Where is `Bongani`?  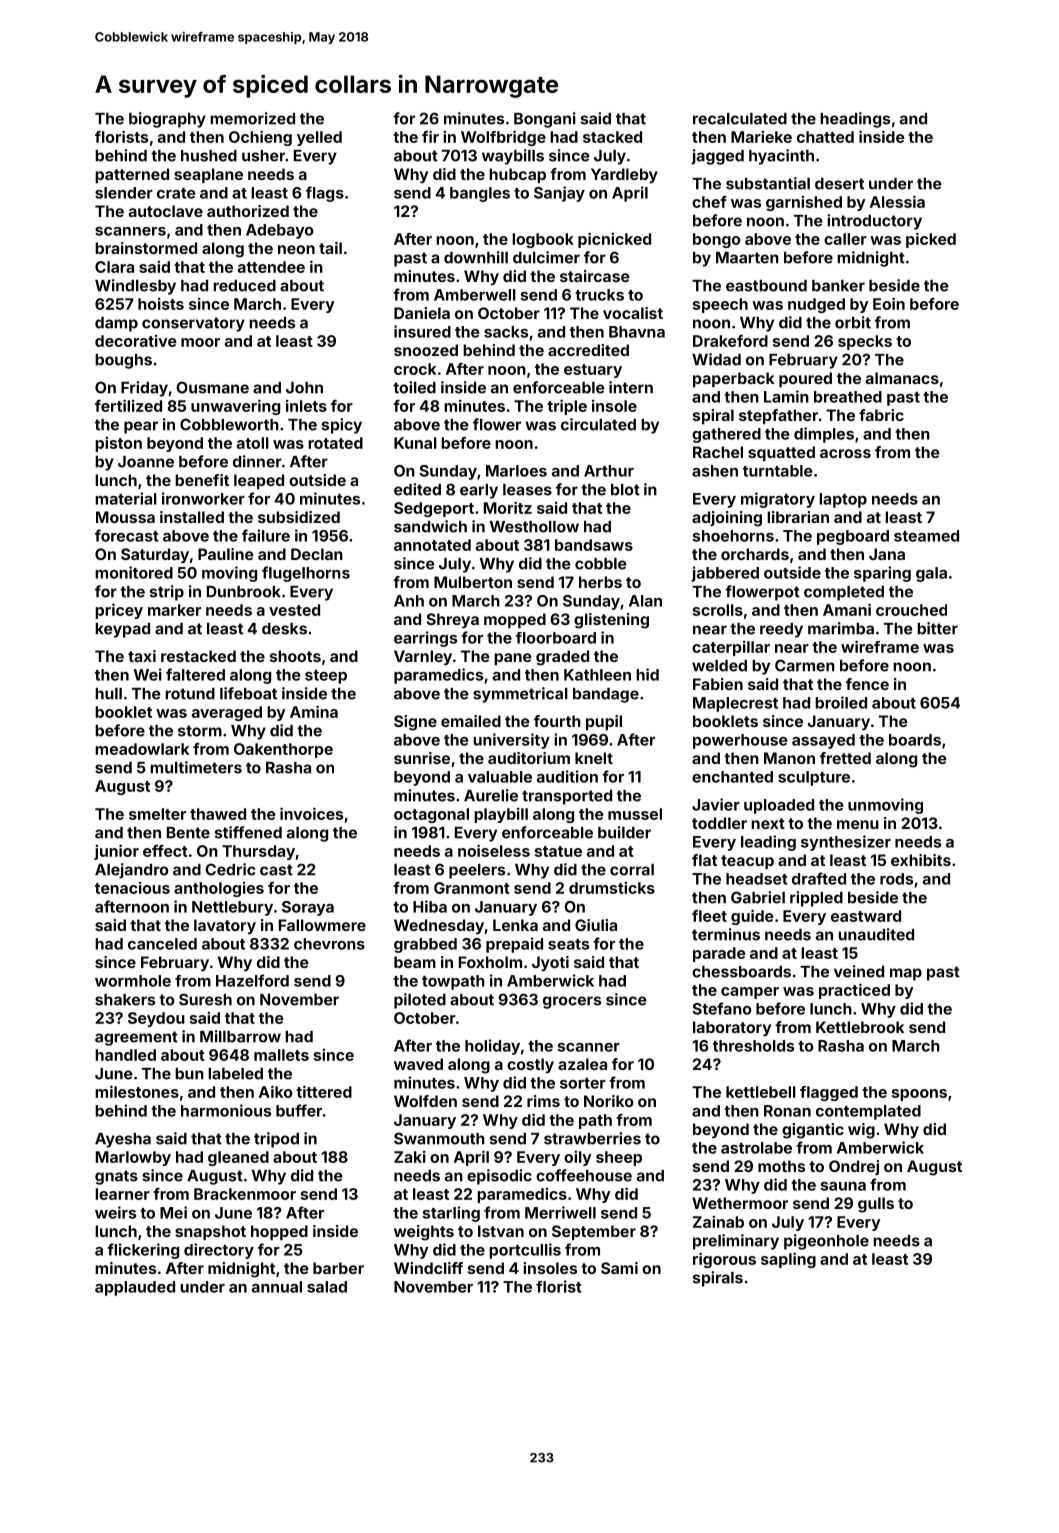
Bongani is located at coordinates (545, 120).
